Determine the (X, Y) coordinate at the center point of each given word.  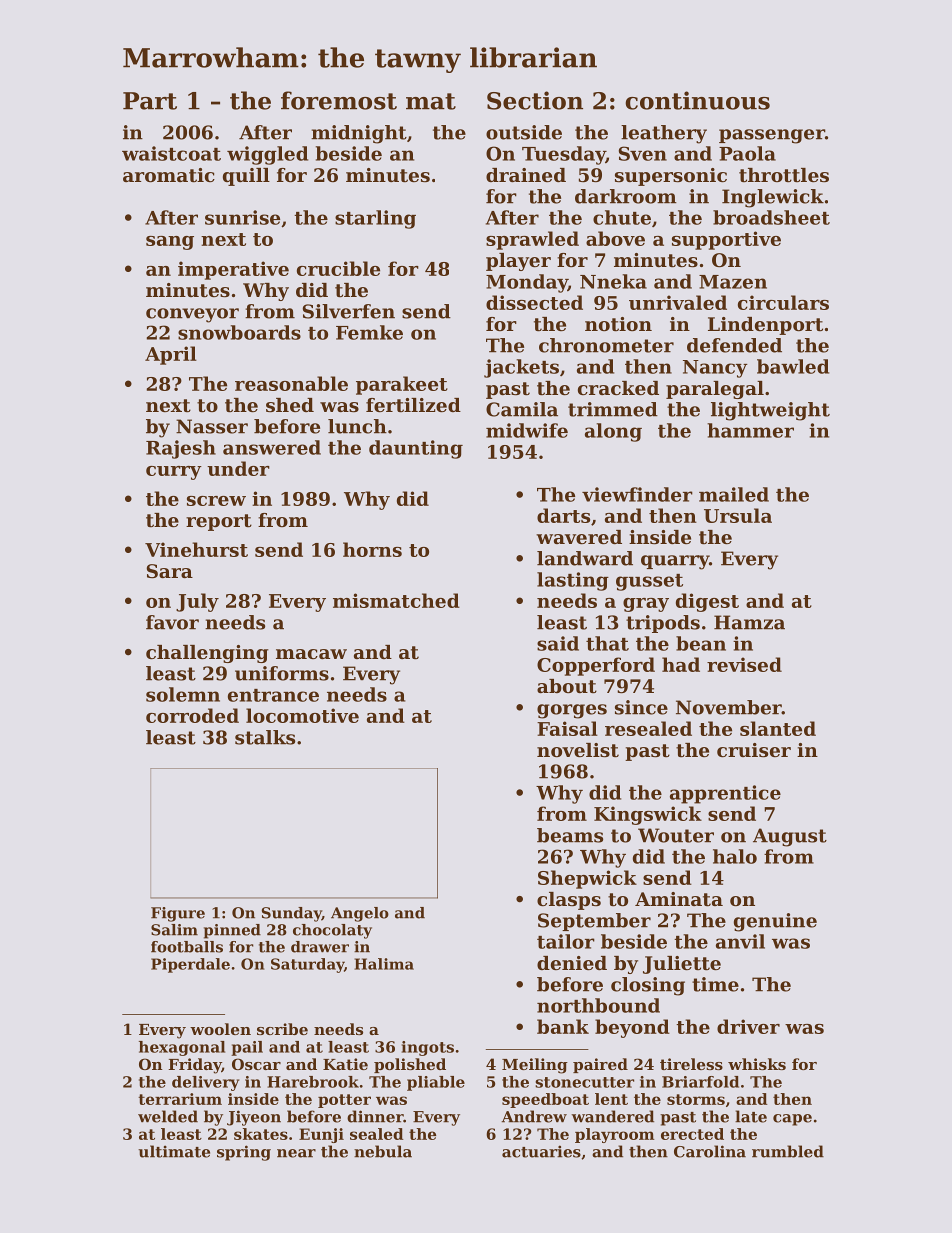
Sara (170, 571)
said (558, 643)
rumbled (788, 1151)
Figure (178, 914)
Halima (384, 964)
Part (150, 101)
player (518, 262)
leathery (664, 134)
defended (734, 345)
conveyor (192, 315)
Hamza (749, 622)
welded (168, 1116)
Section (535, 100)
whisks (757, 1064)
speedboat (545, 1100)
